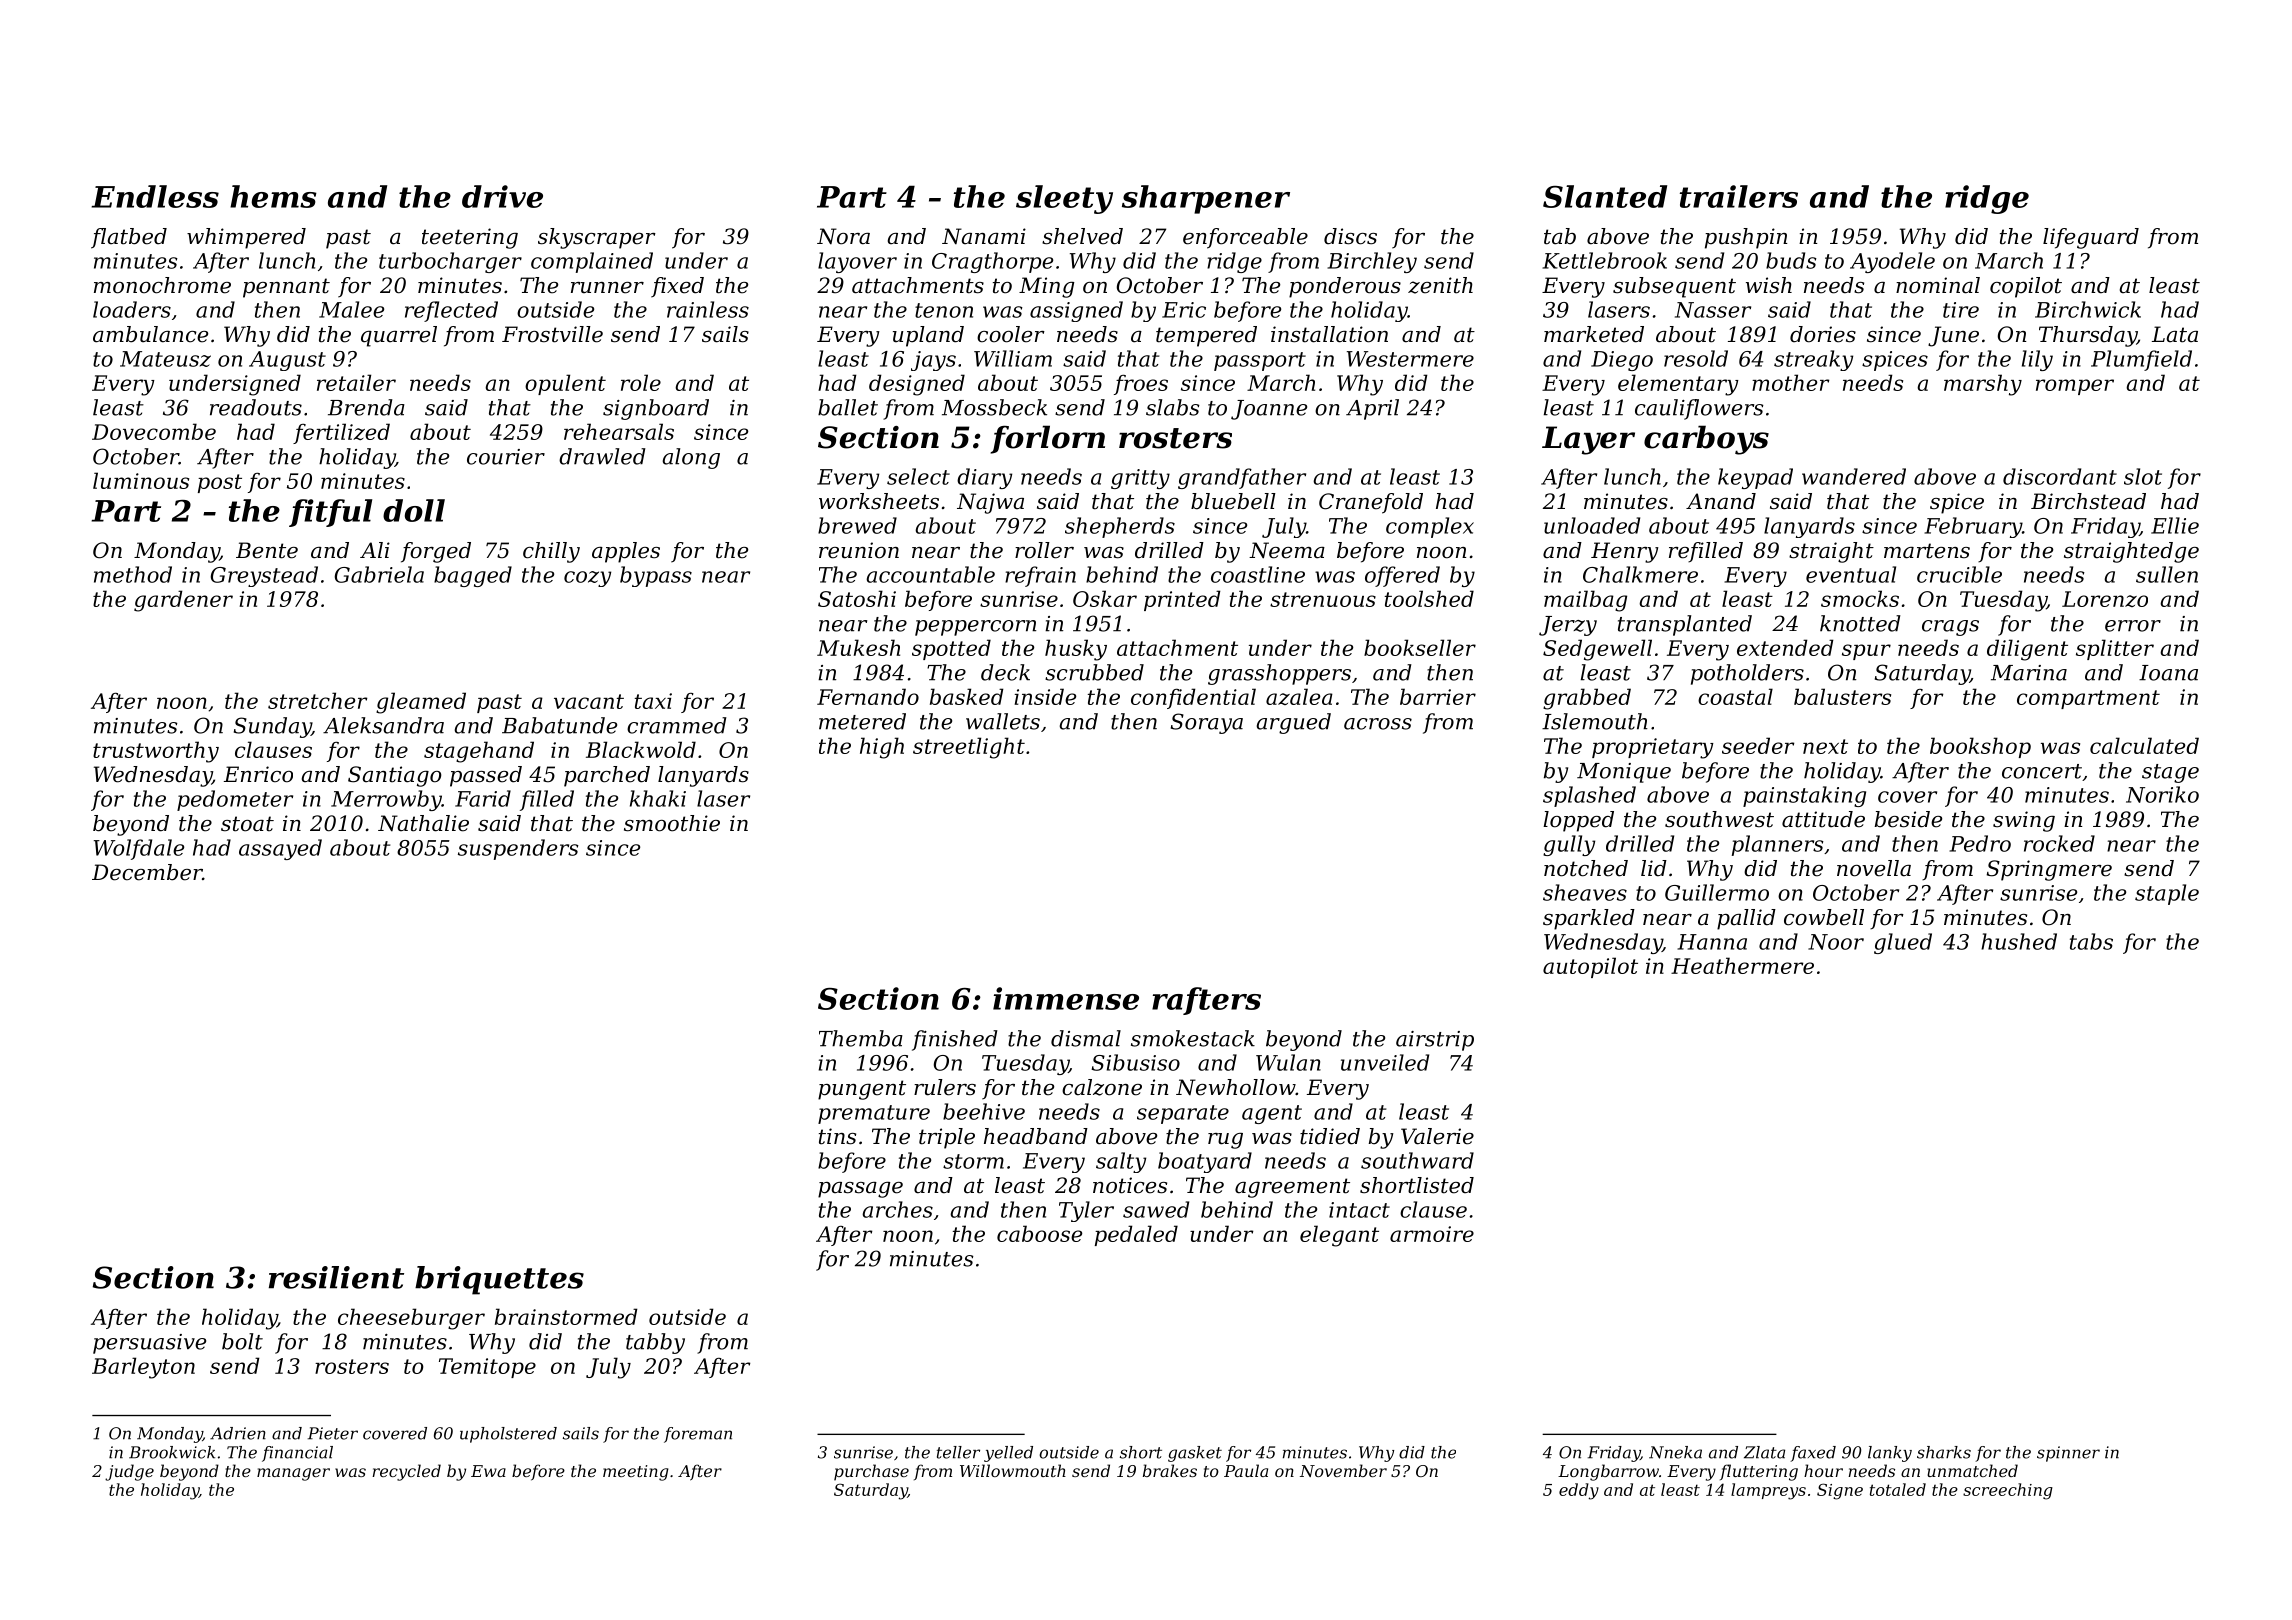  I want to click on smoothie, so click(672, 823).
